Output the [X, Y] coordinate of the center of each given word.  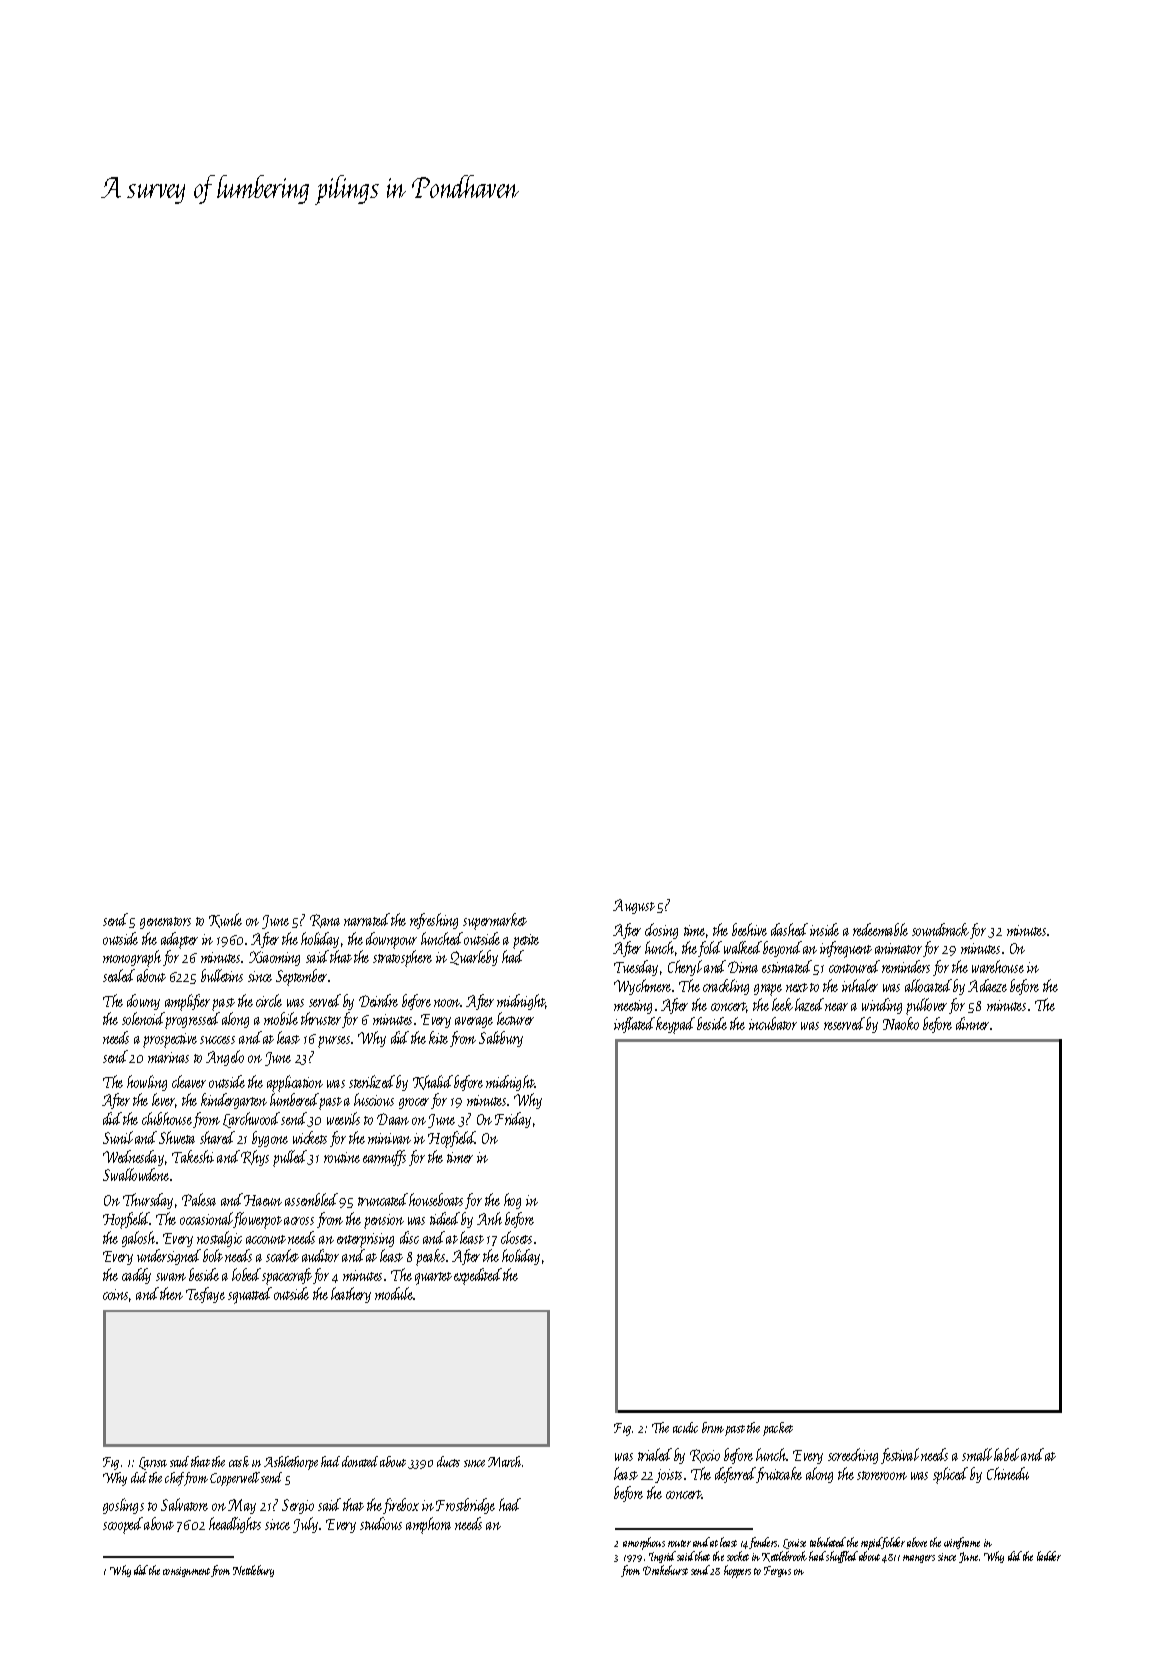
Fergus [777, 1571]
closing [661, 931]
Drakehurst [665, 1570]
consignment [186, 1572]
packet [778, 1429]
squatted [250, 1295]
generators [165, 923]
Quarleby [474, 958]
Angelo [225, 1058]
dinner [972, 1023]
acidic [685, 1427]
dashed [789, 929]
